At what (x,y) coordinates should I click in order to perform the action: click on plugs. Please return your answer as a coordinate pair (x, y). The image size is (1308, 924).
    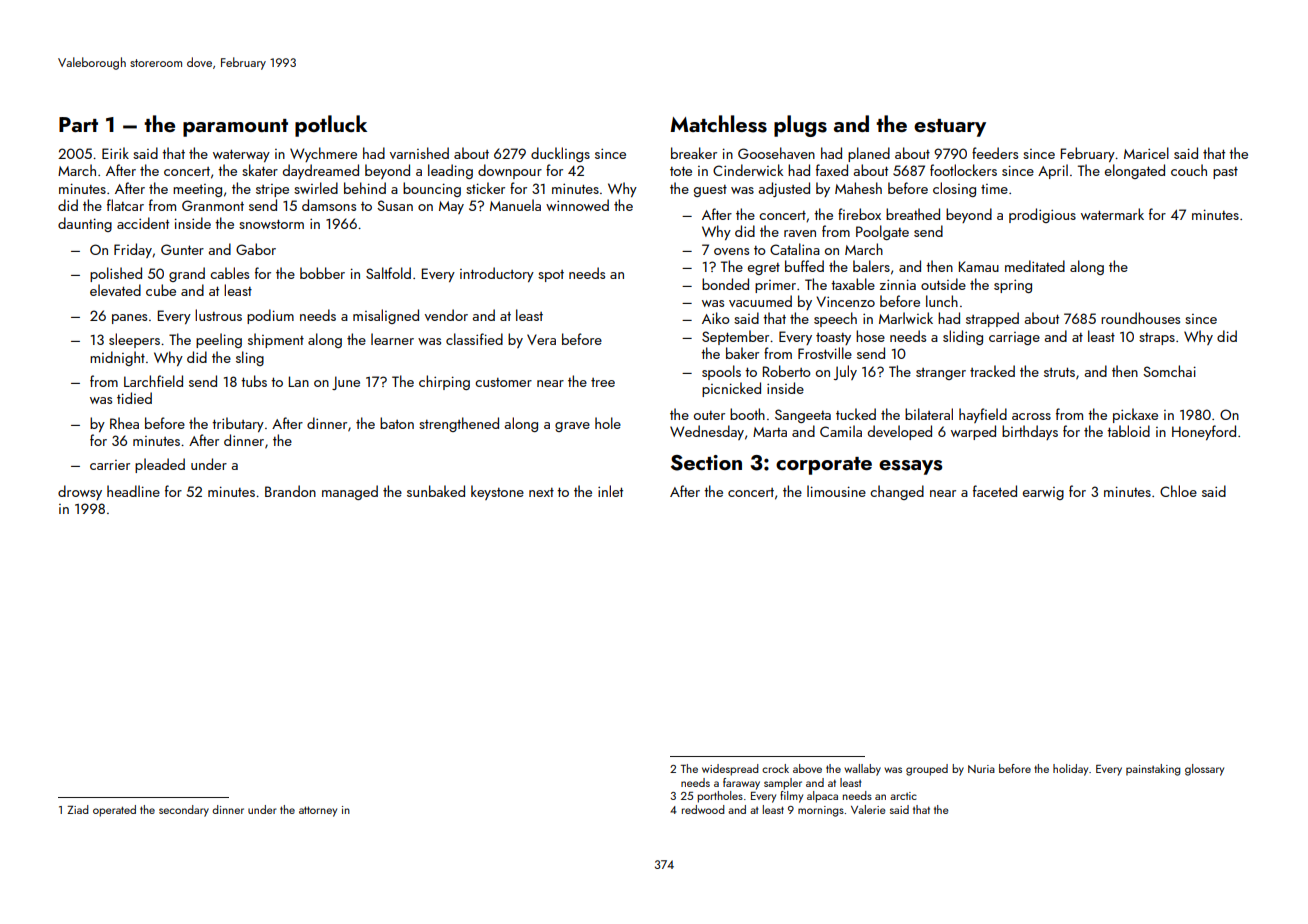
    Looking at the image, I should click on (800, 126).
